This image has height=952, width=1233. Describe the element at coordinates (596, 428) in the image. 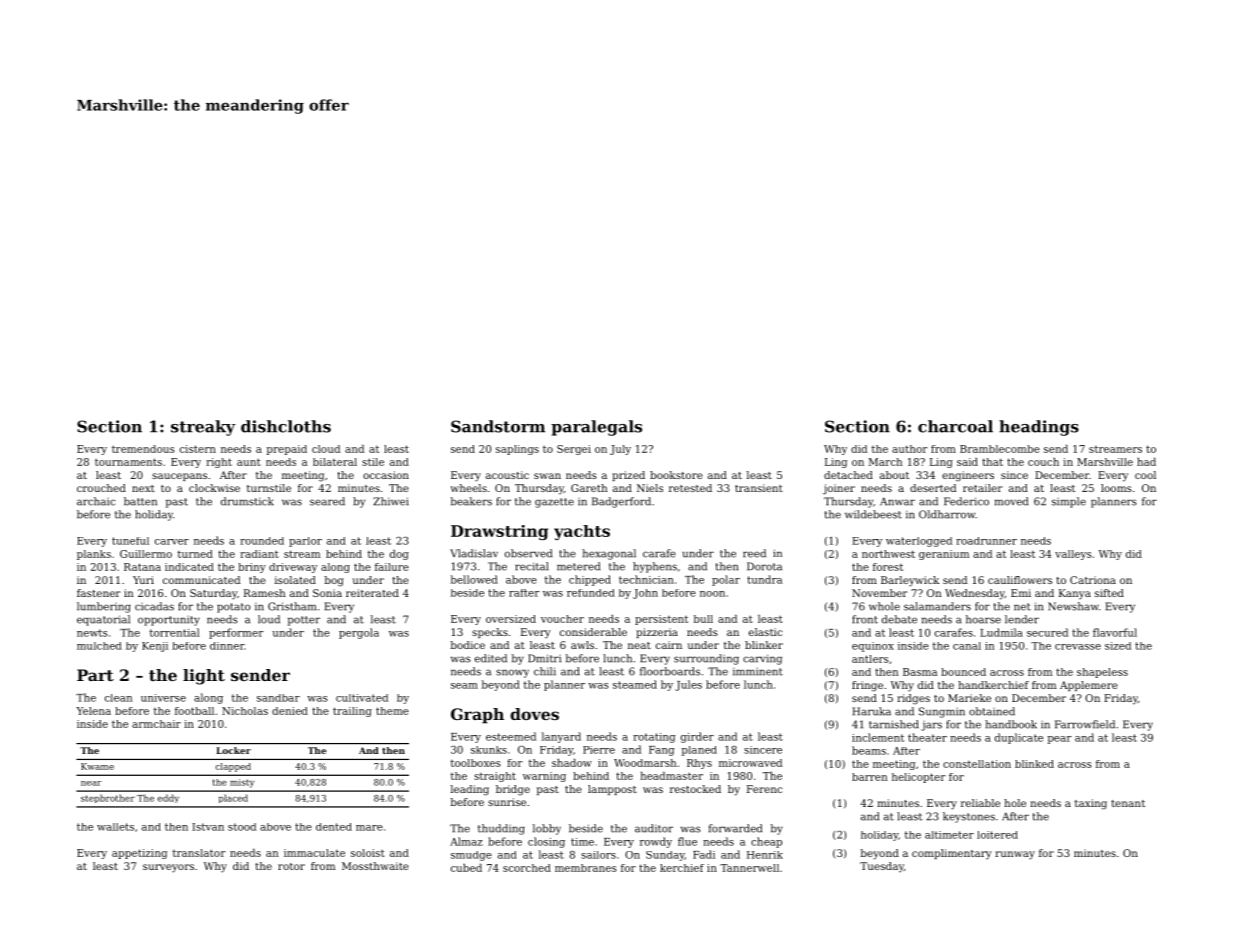

I see `paralegals` at that location.
